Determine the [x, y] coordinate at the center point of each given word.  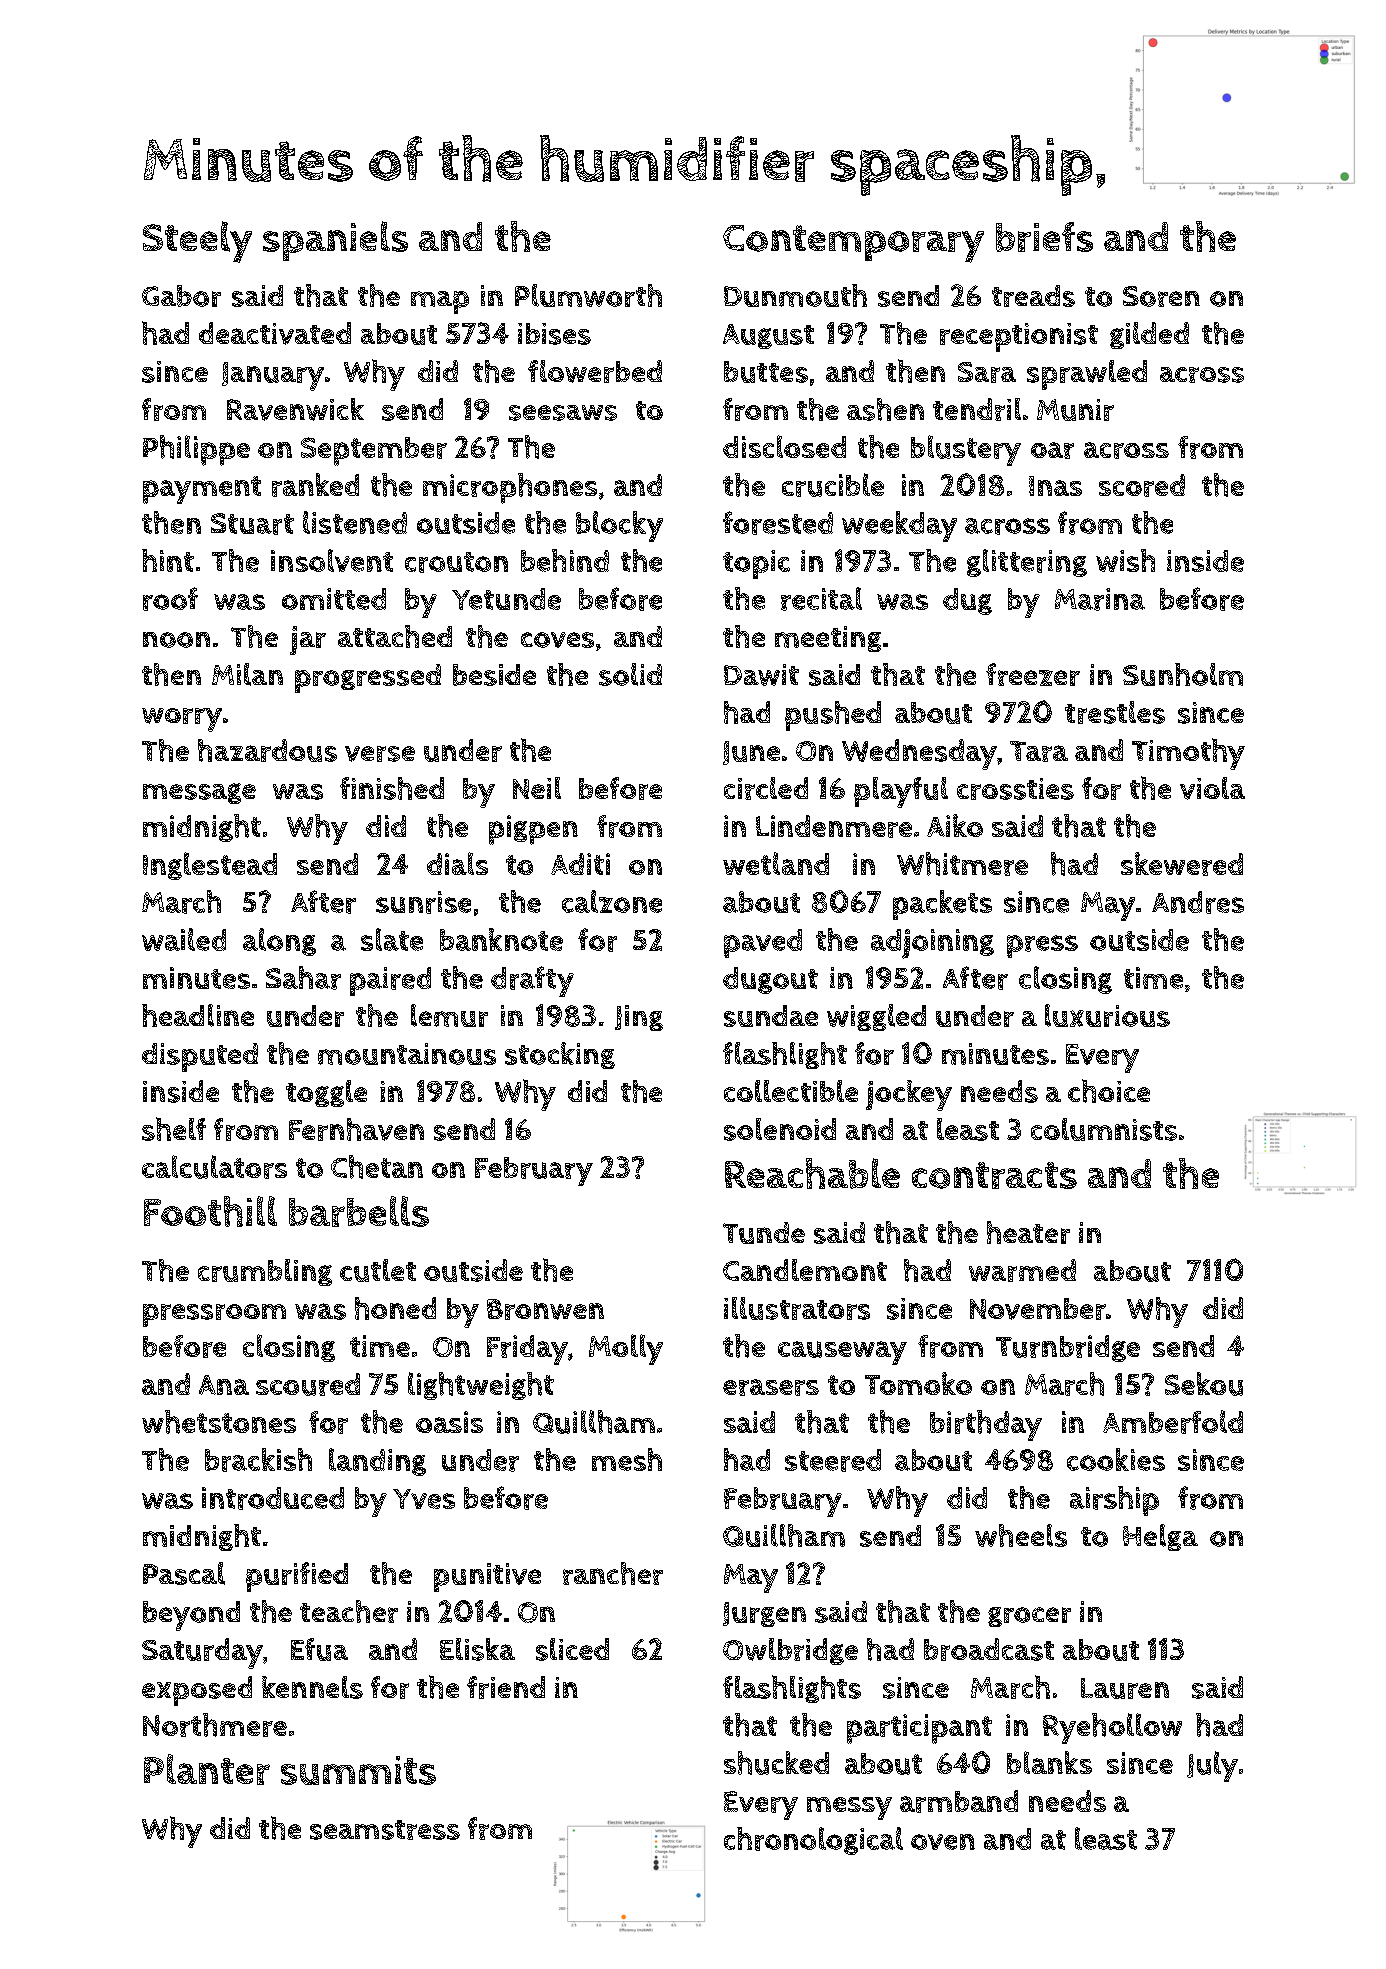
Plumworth [588, 295]
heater [1028, 1232]
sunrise [423, 902]
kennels [312, 1687]
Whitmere [962, 864]
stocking [560, 1055]
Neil [537, 788]
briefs [1044, 237]
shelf [174, 1129]
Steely [197, 242]
